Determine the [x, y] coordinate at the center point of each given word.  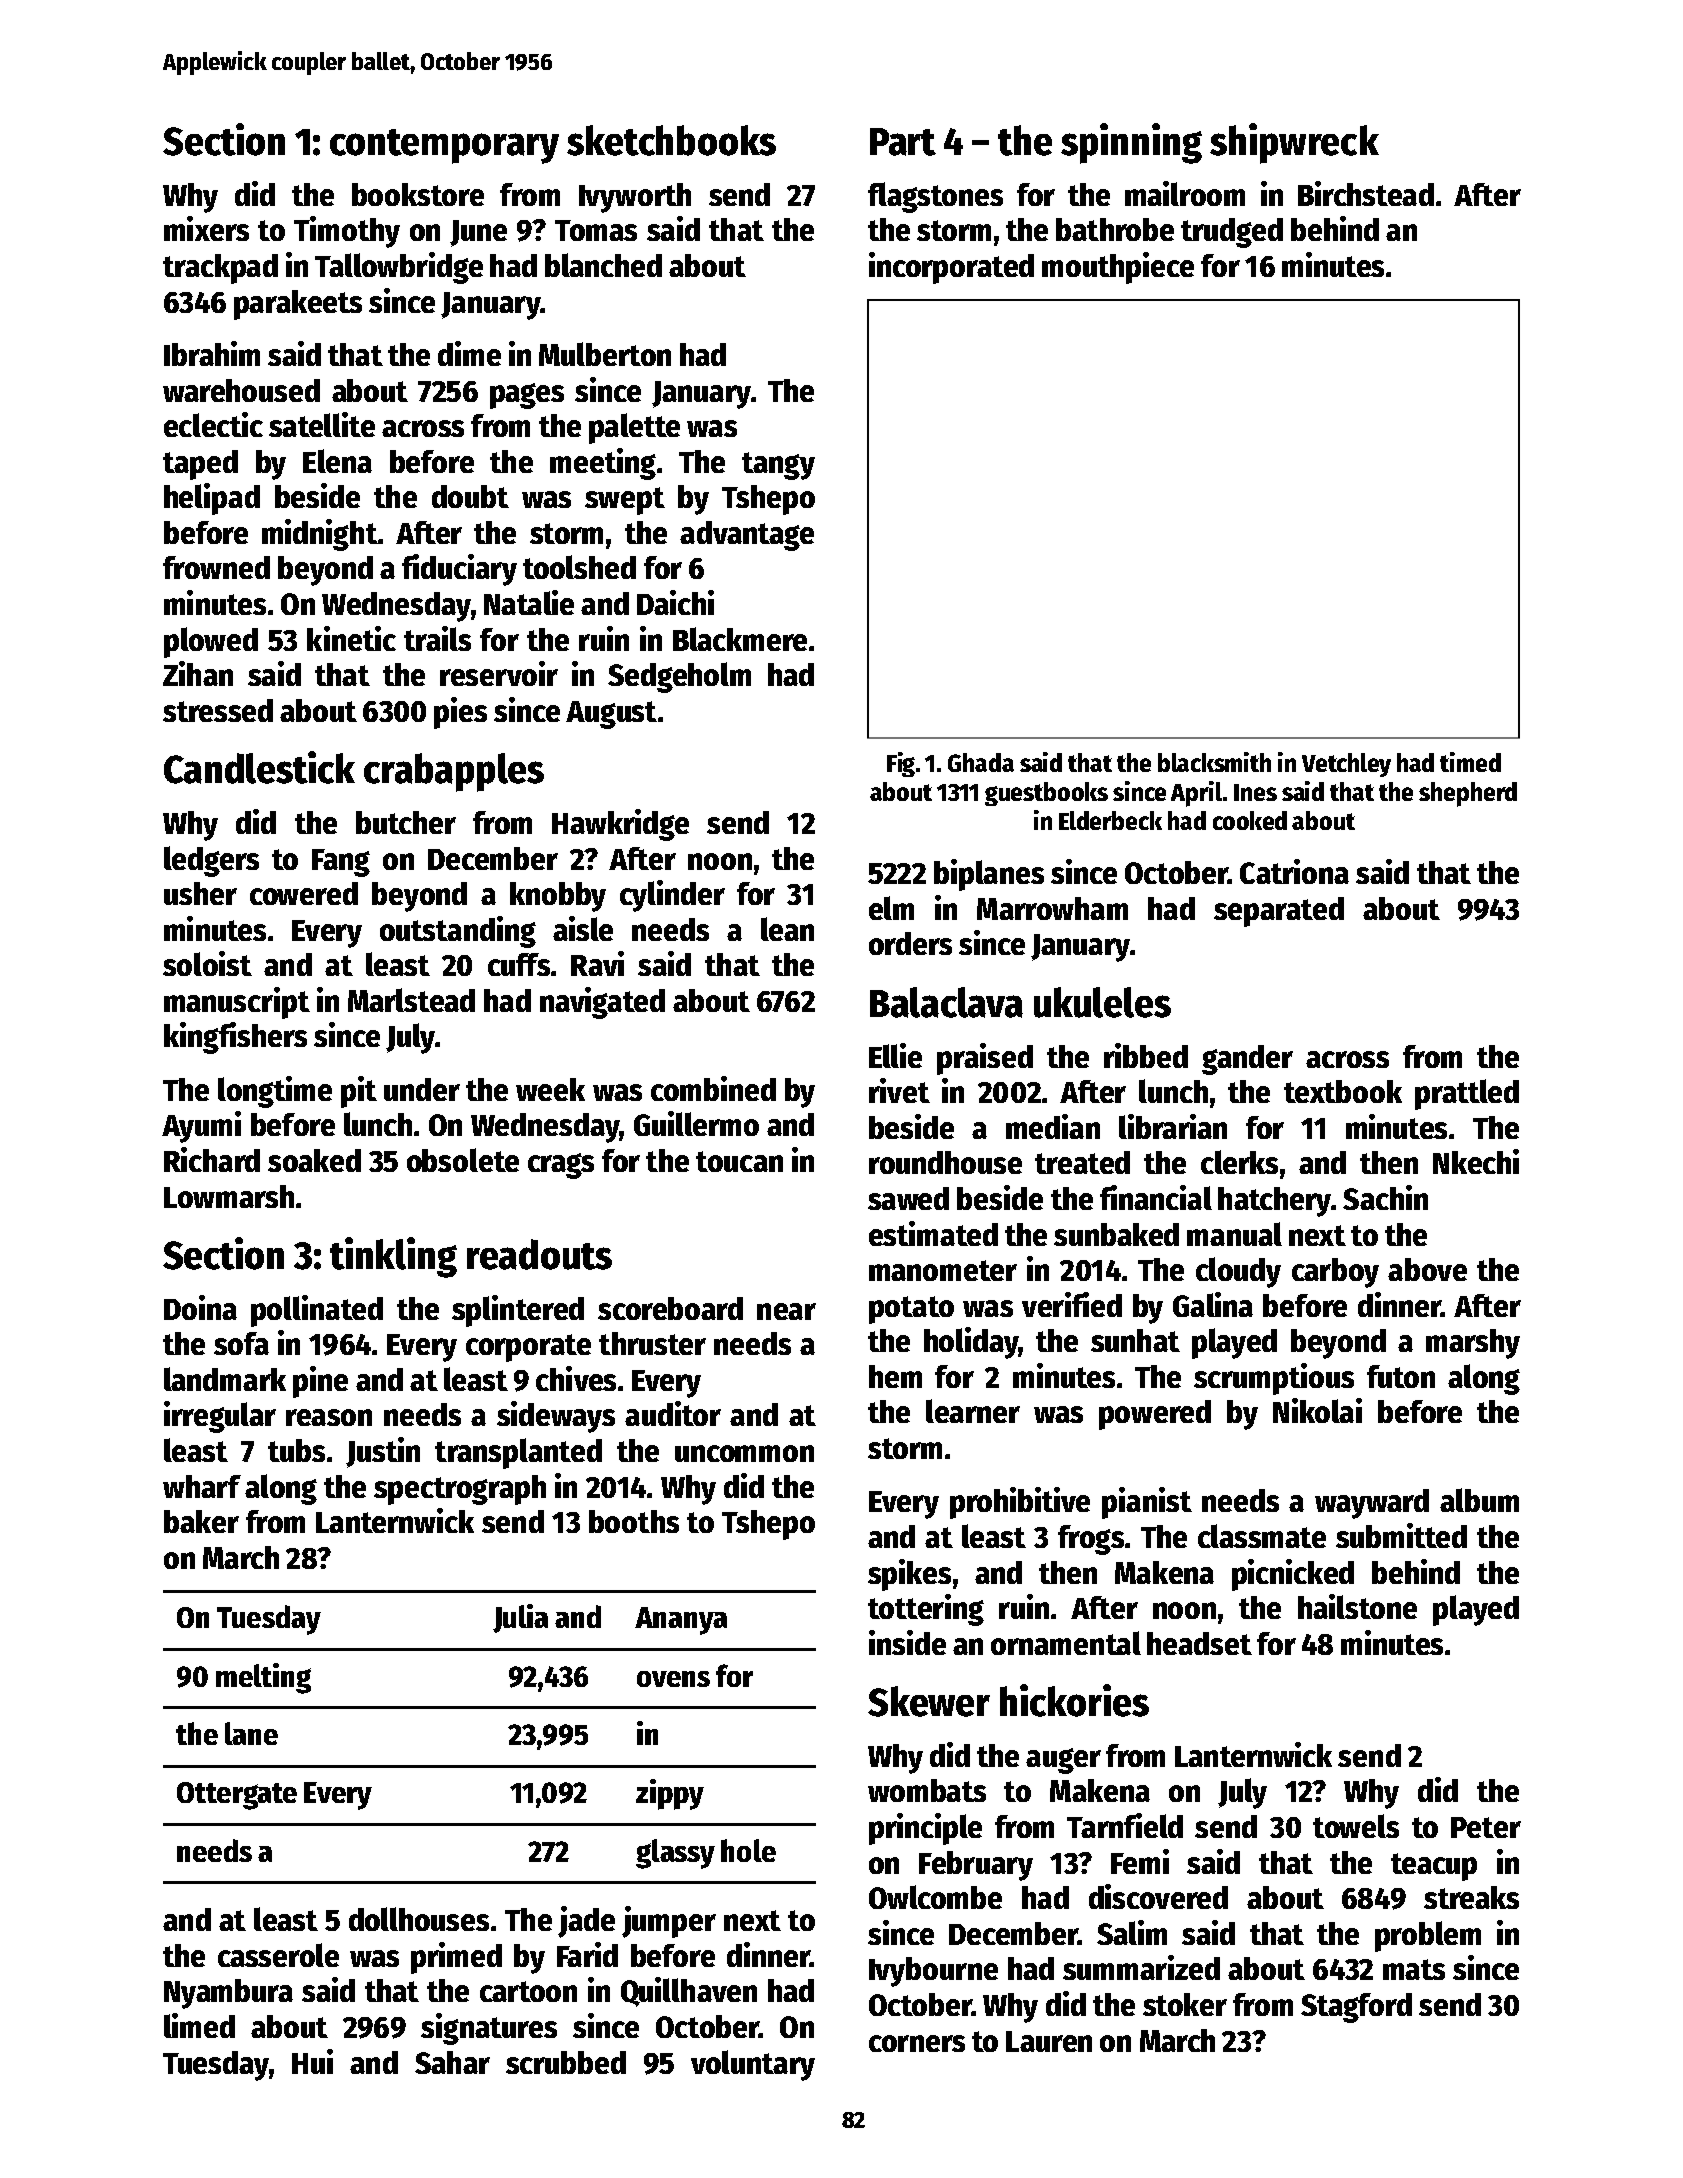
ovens [673, 1679]
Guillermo [696, 1123]
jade [586, 1922]
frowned [216, 567]
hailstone [1357, 1606]
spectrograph [460, 1490]
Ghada [981, 762]
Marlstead [411, 1000]
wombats [927, 1790]
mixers [206, 228]
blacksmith [1214, 762]
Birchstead [1366, 193]
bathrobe [1115, 229]
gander [1247, 1060]
